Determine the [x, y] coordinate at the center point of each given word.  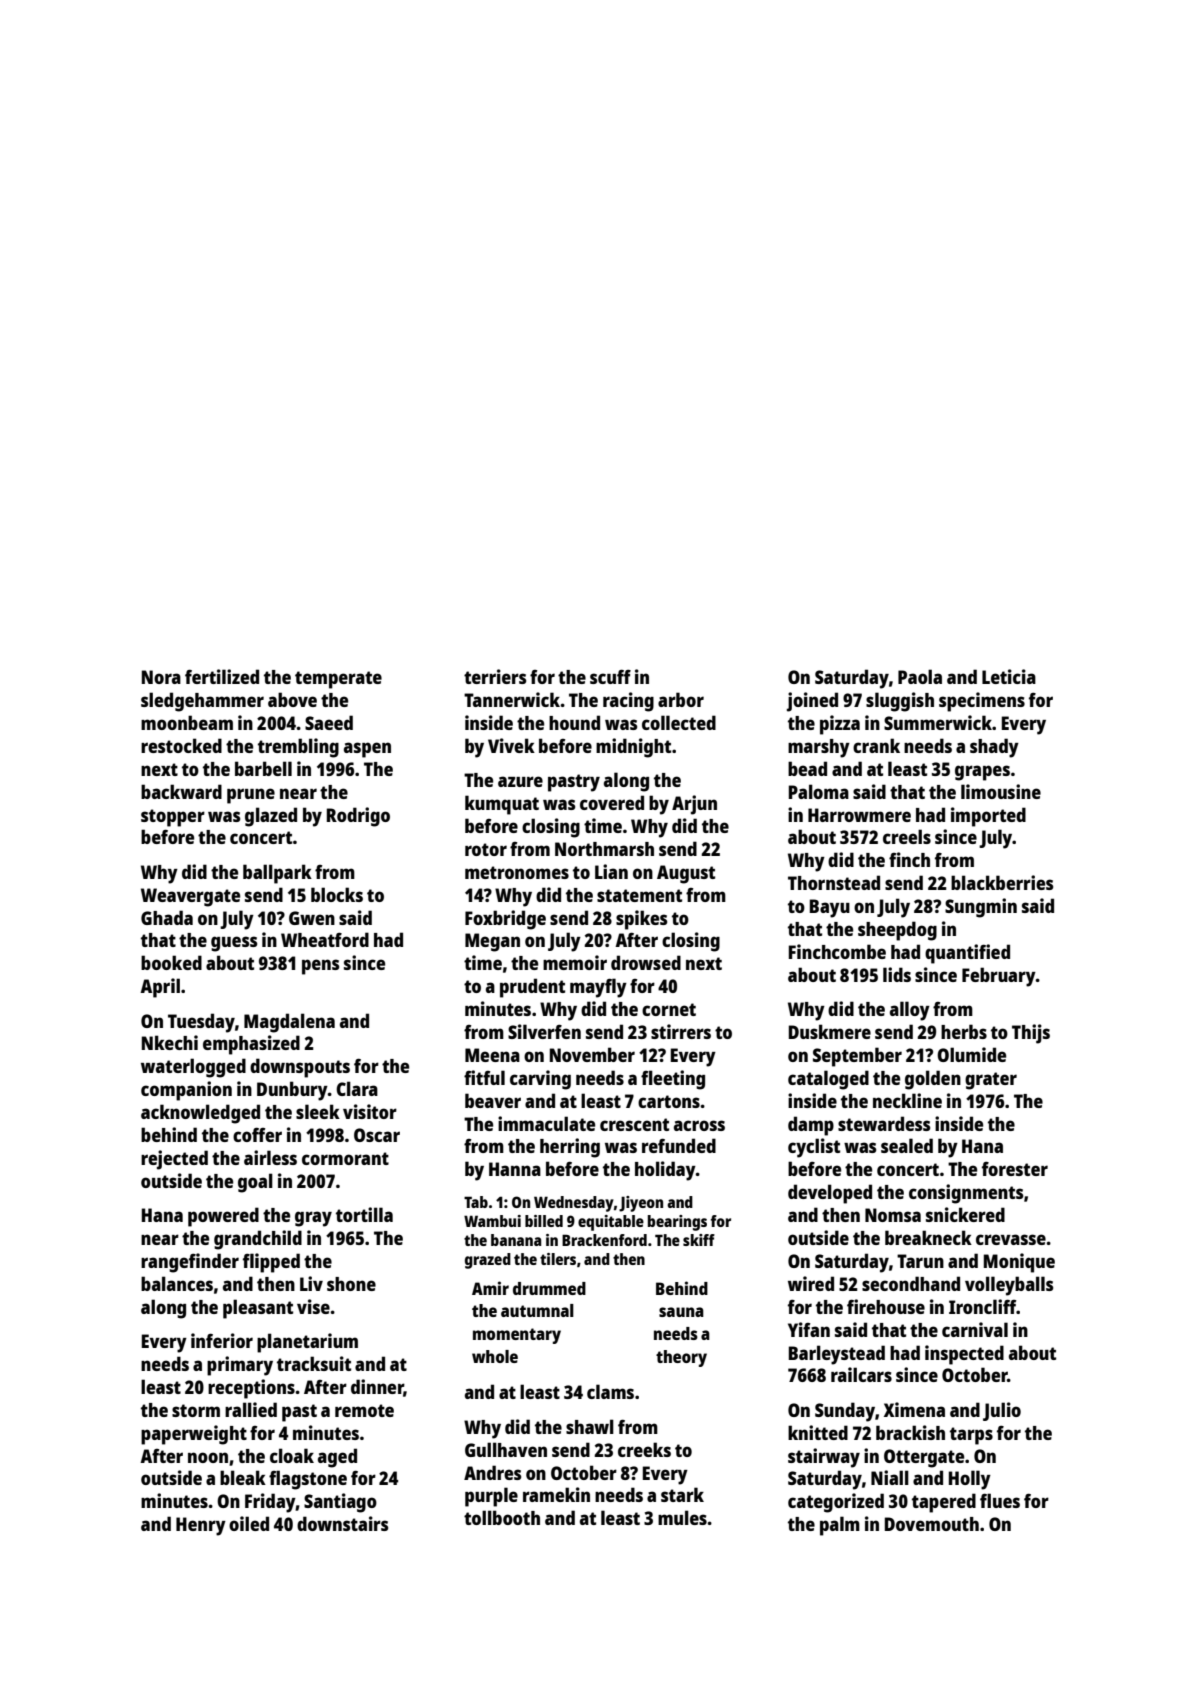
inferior [222, 1340]
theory [681, 1358]
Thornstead [834, 882]
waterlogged [193, 1068]
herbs [964, 1031]
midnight [633, 748]
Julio [1002, 1411]
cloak [292, 1455]
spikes [641, 920]
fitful [484, 1077]
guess [234, 944]
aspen [367, 750]
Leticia [1009, 676]
